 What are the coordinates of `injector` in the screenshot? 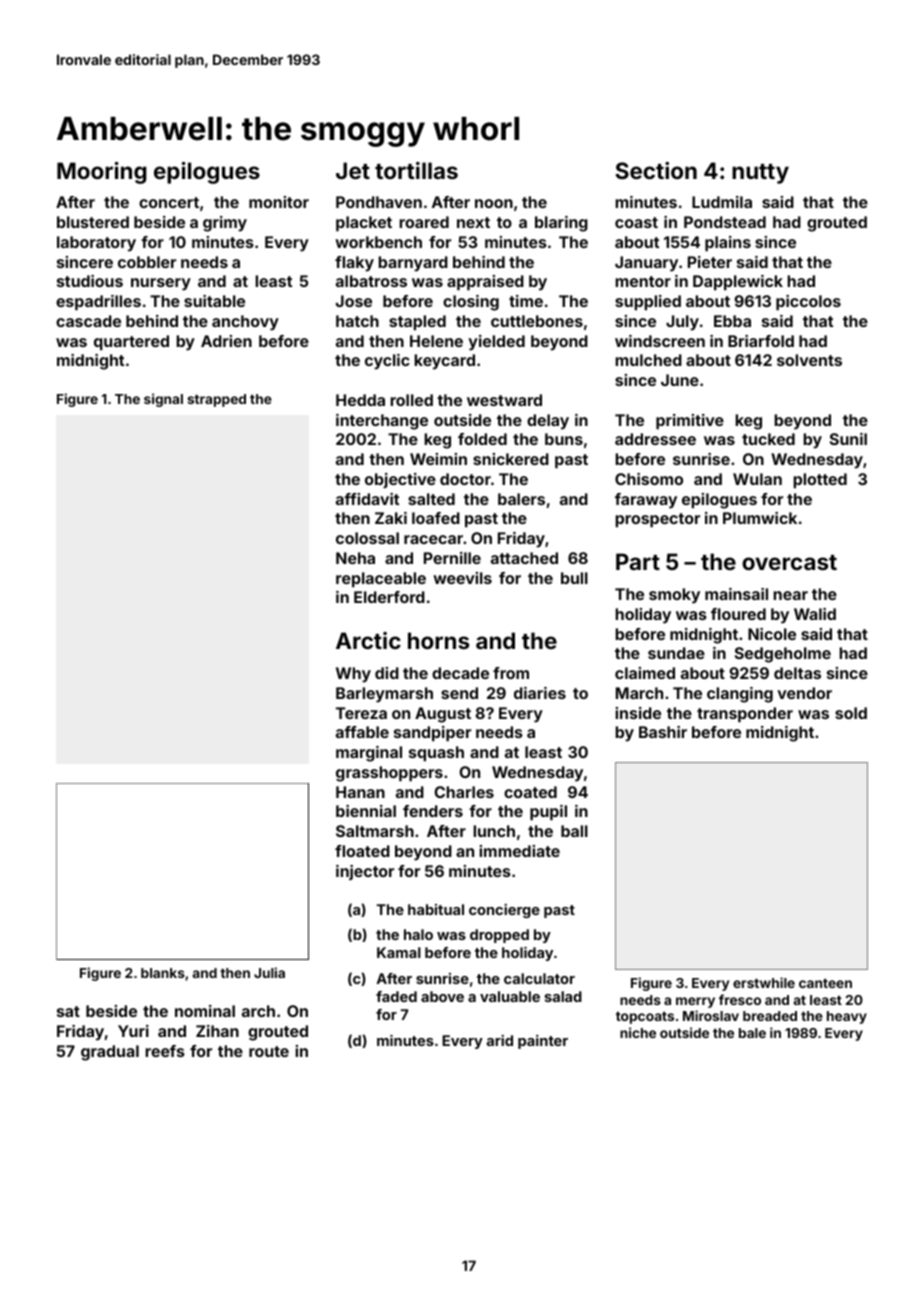 It's located at (365, 872).
